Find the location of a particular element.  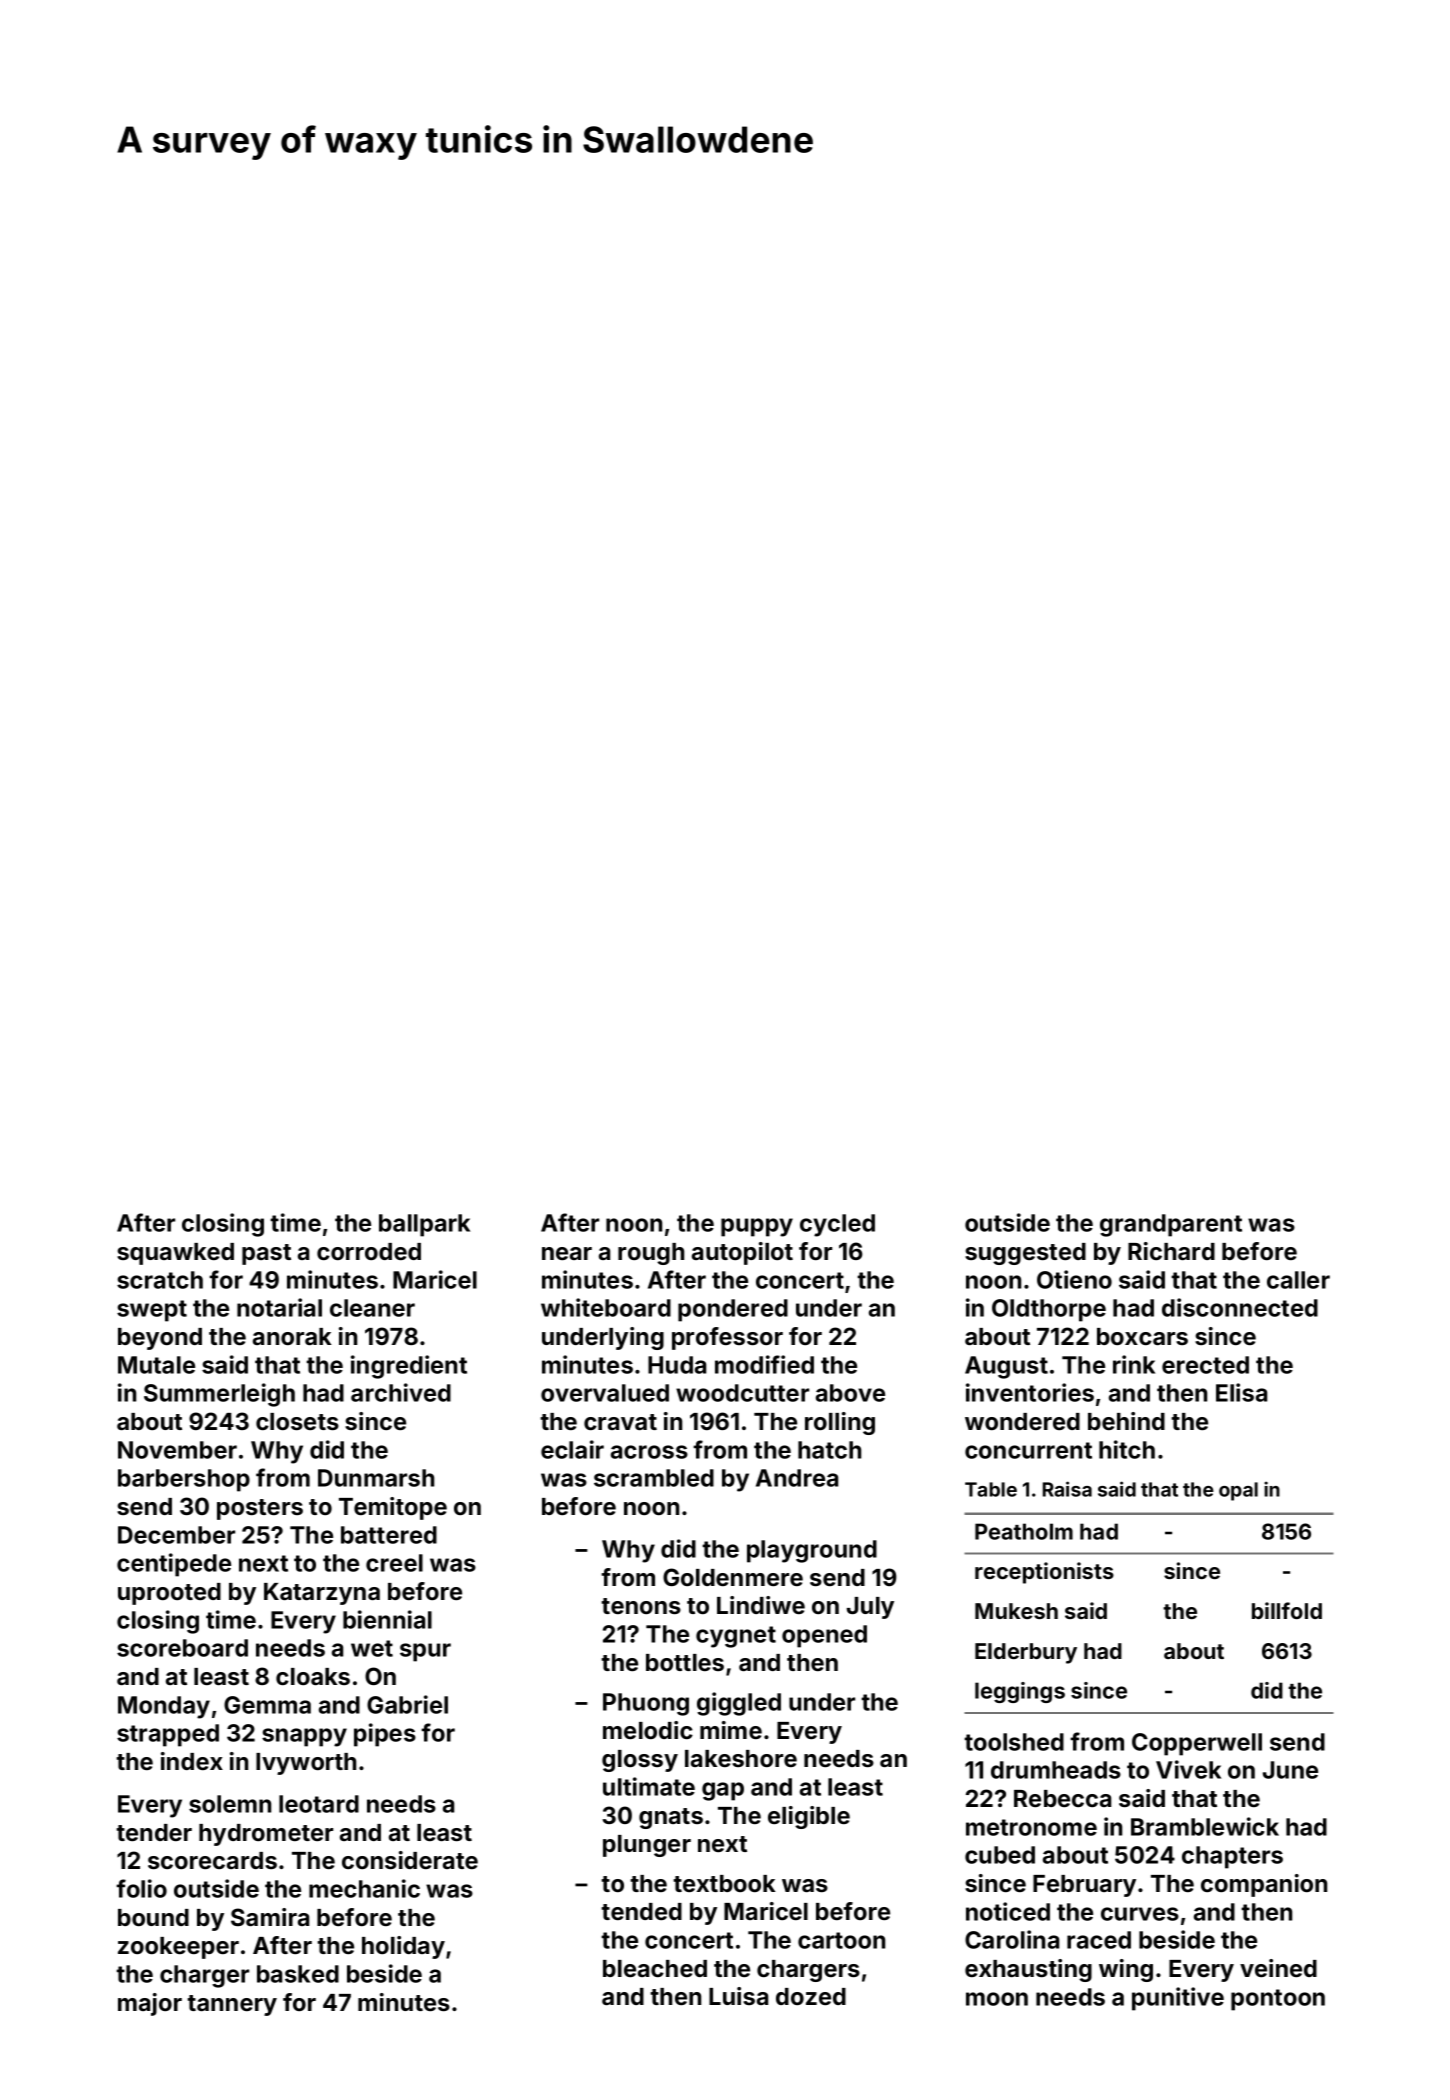

leggings is located at coordinates (1020, 1692).
